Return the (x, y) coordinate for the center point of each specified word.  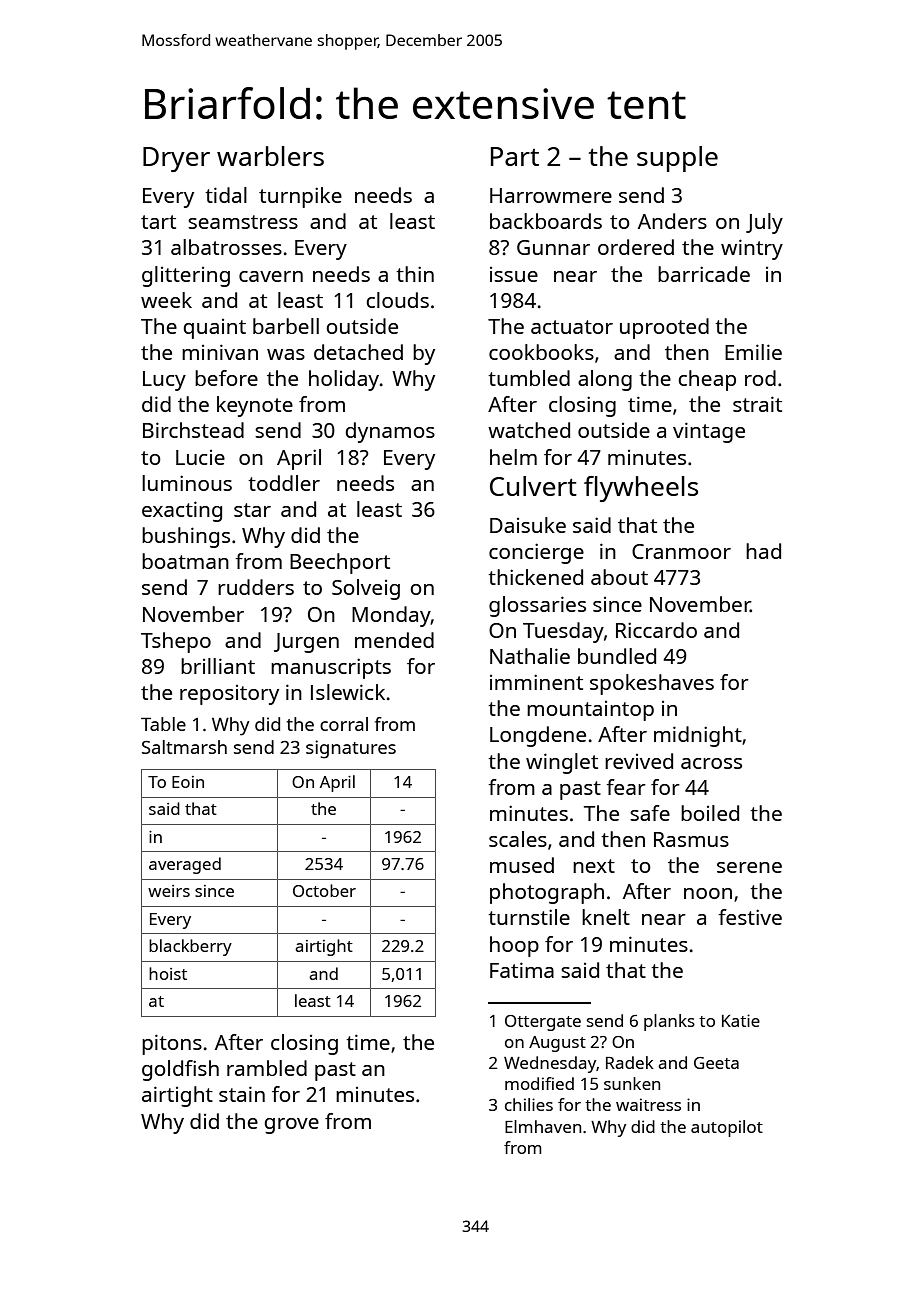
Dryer (176, 159)
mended (394, 640)
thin (415, 274)
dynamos (390, 432)
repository (229, 695)
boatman (185, 561)
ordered (636, 247)
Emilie (753, 352)
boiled (710, 813)
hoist (168, 973)
